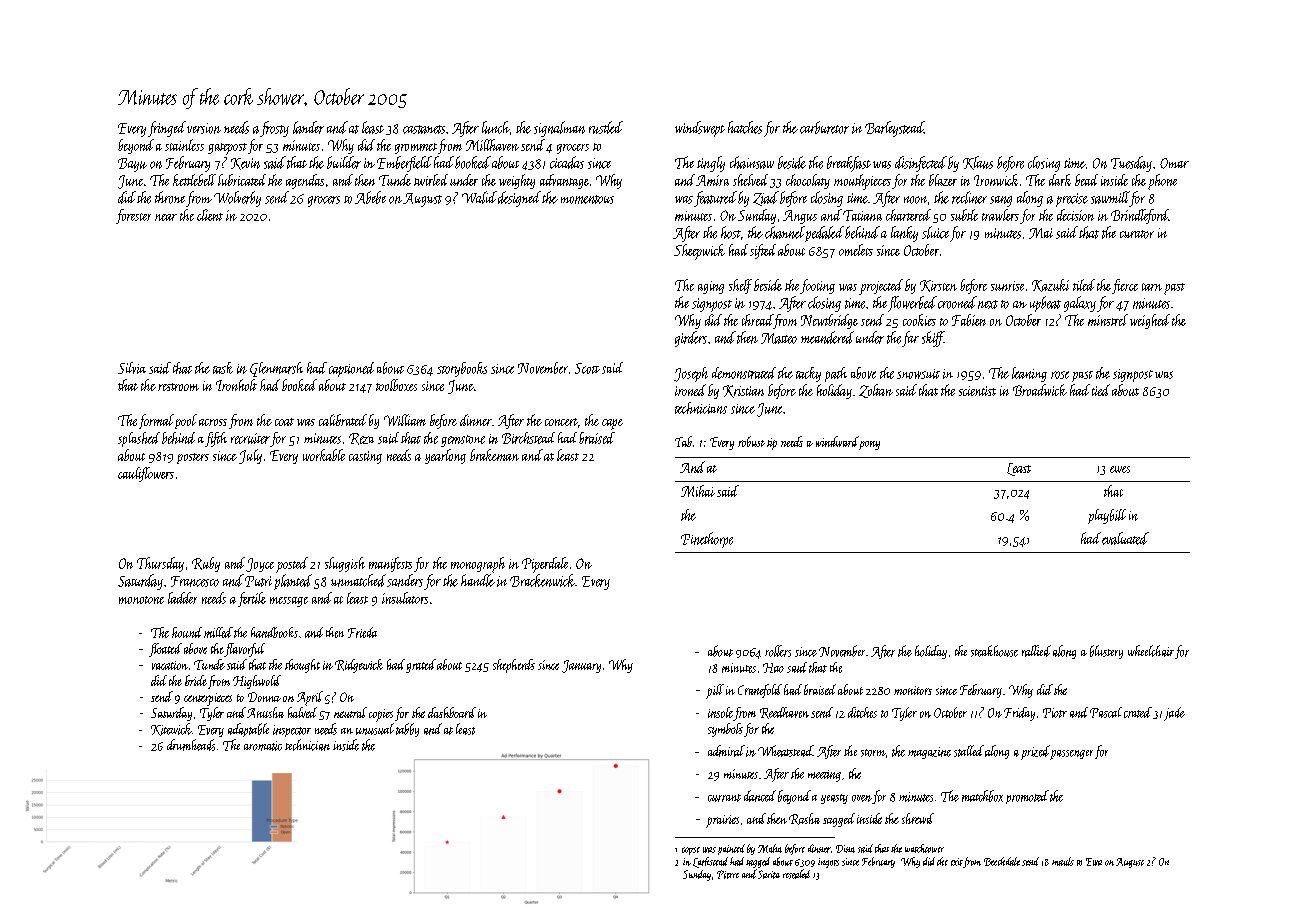 This screenshot has width=1308, height=924. Describe the element at coordinates (302, 712) in the screenshot. I see `halved` at that location.
